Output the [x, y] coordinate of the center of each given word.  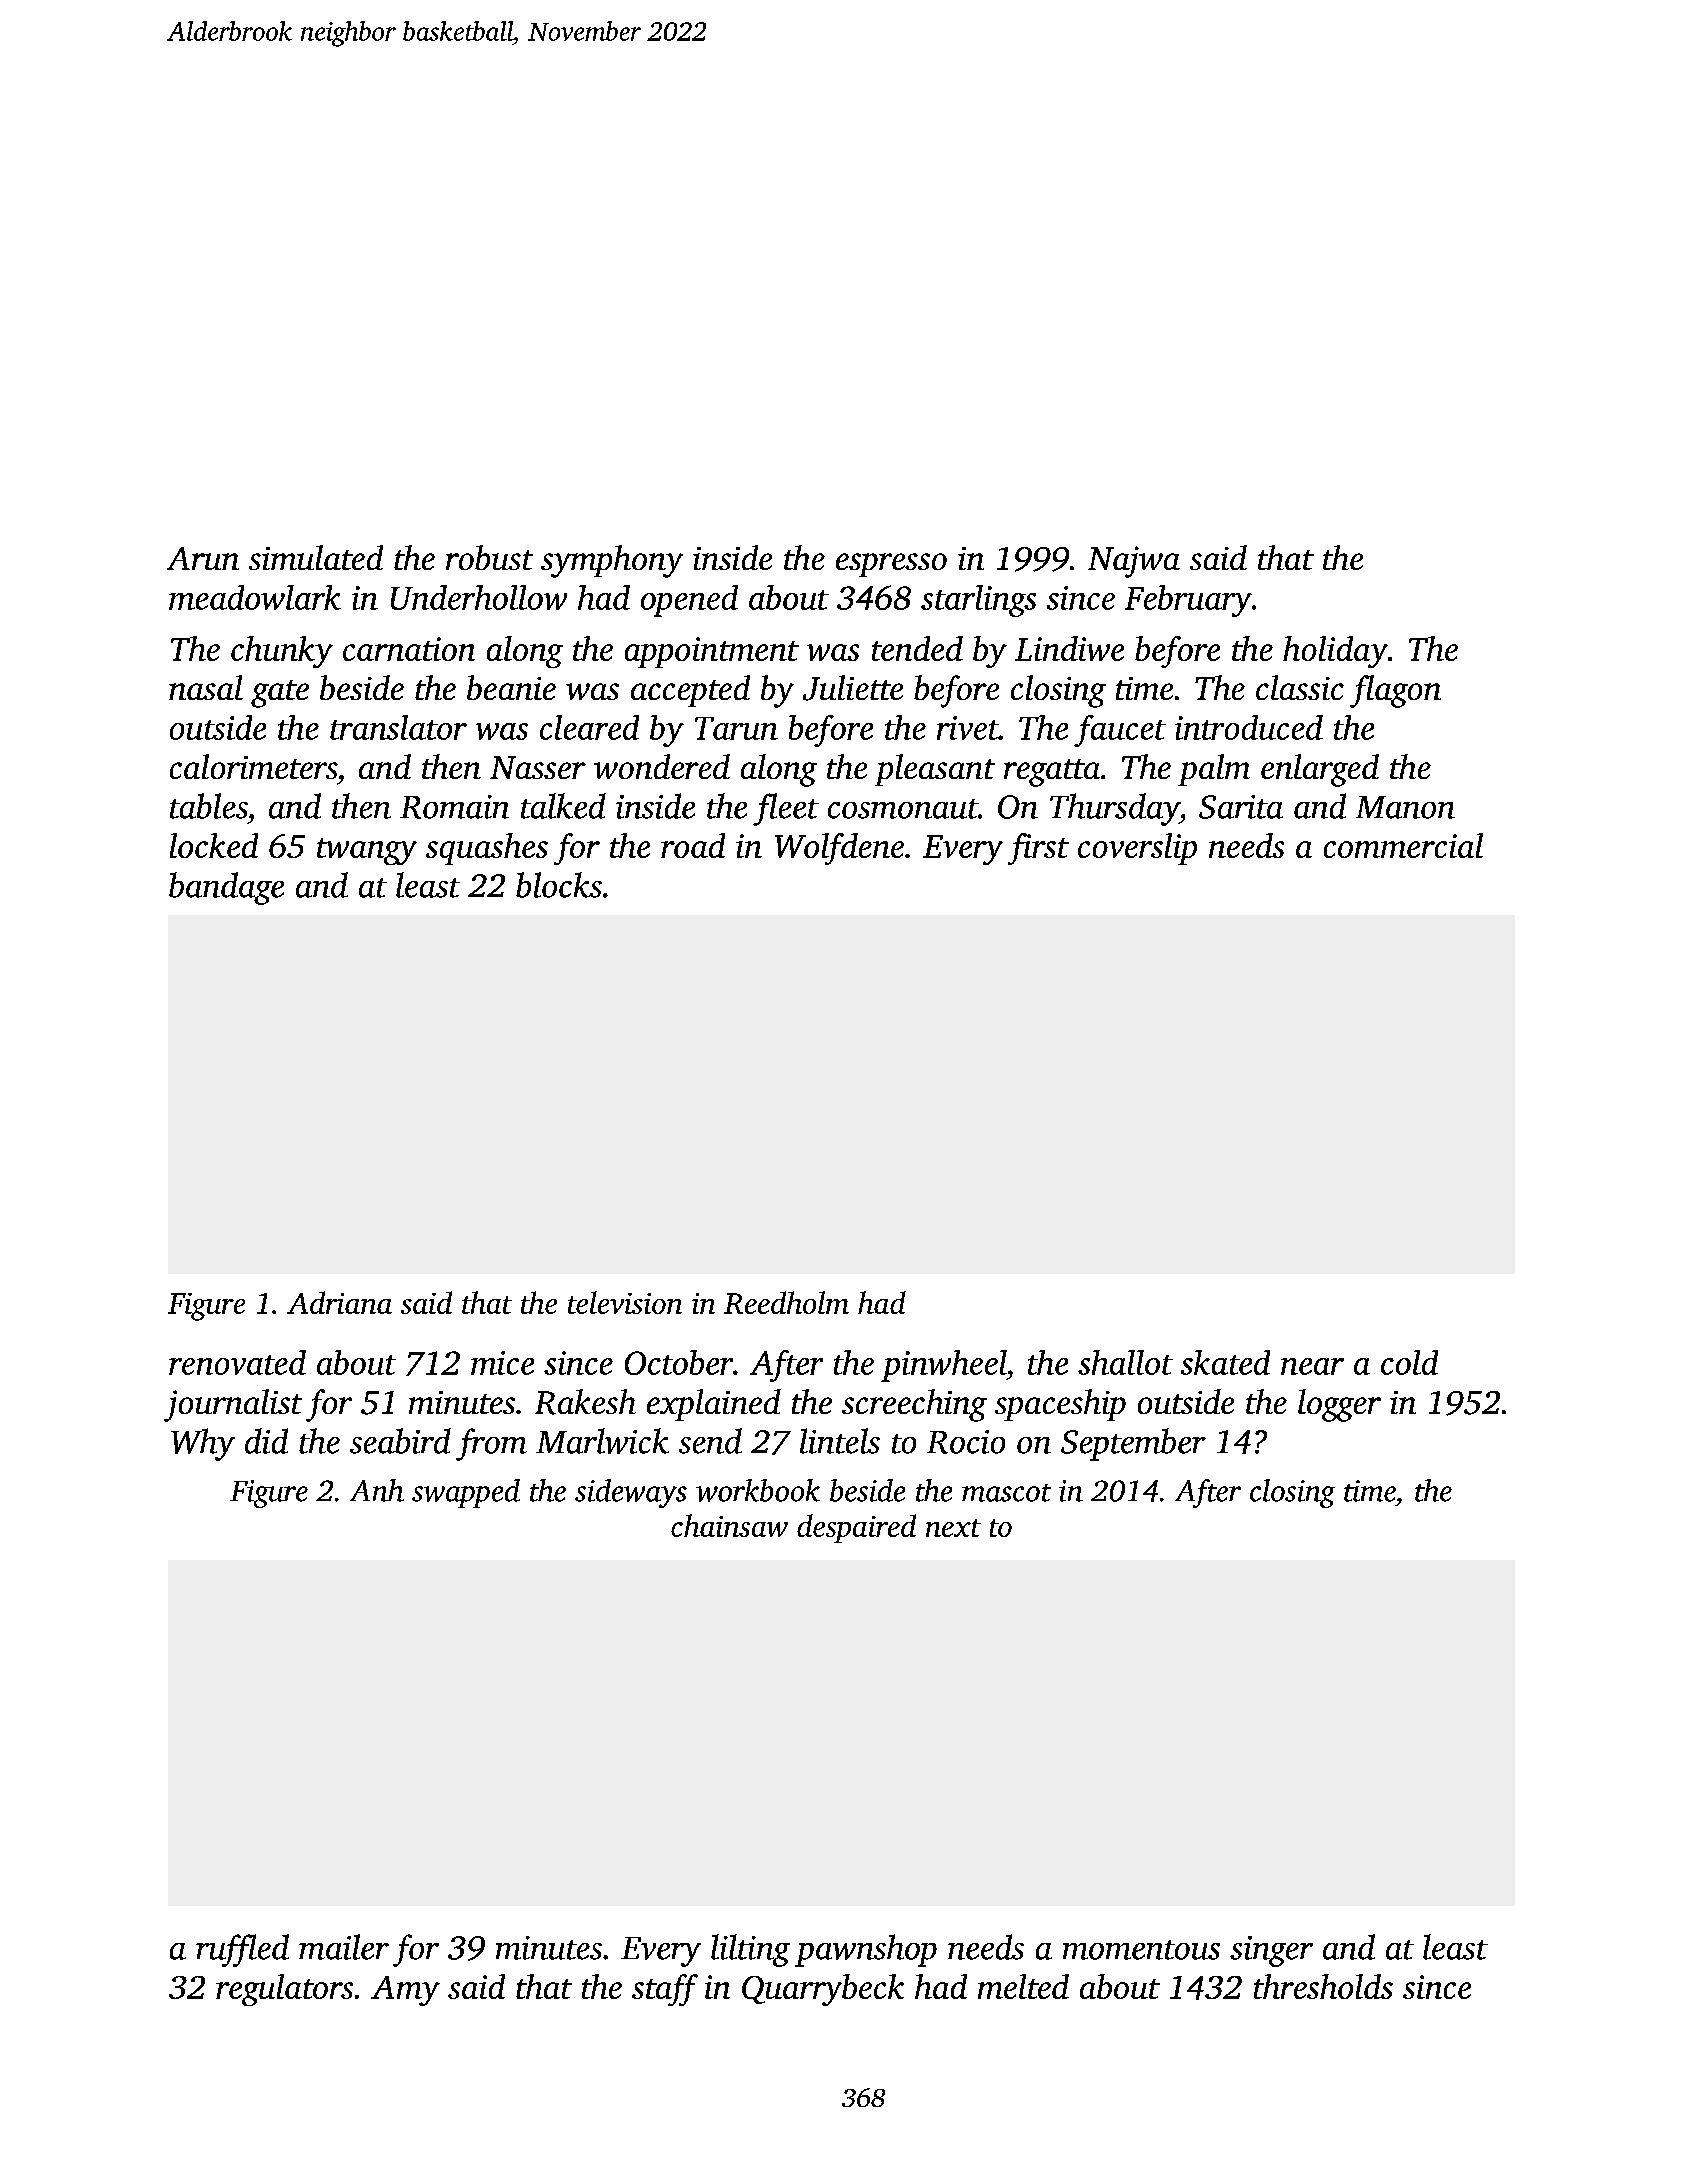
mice [502, 1363]
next [953, 1528]
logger [1339, 1405]
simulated [316, 557]
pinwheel [943, 1366]
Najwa [1134, 562]
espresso [891, 565]
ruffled [242, 1950]
